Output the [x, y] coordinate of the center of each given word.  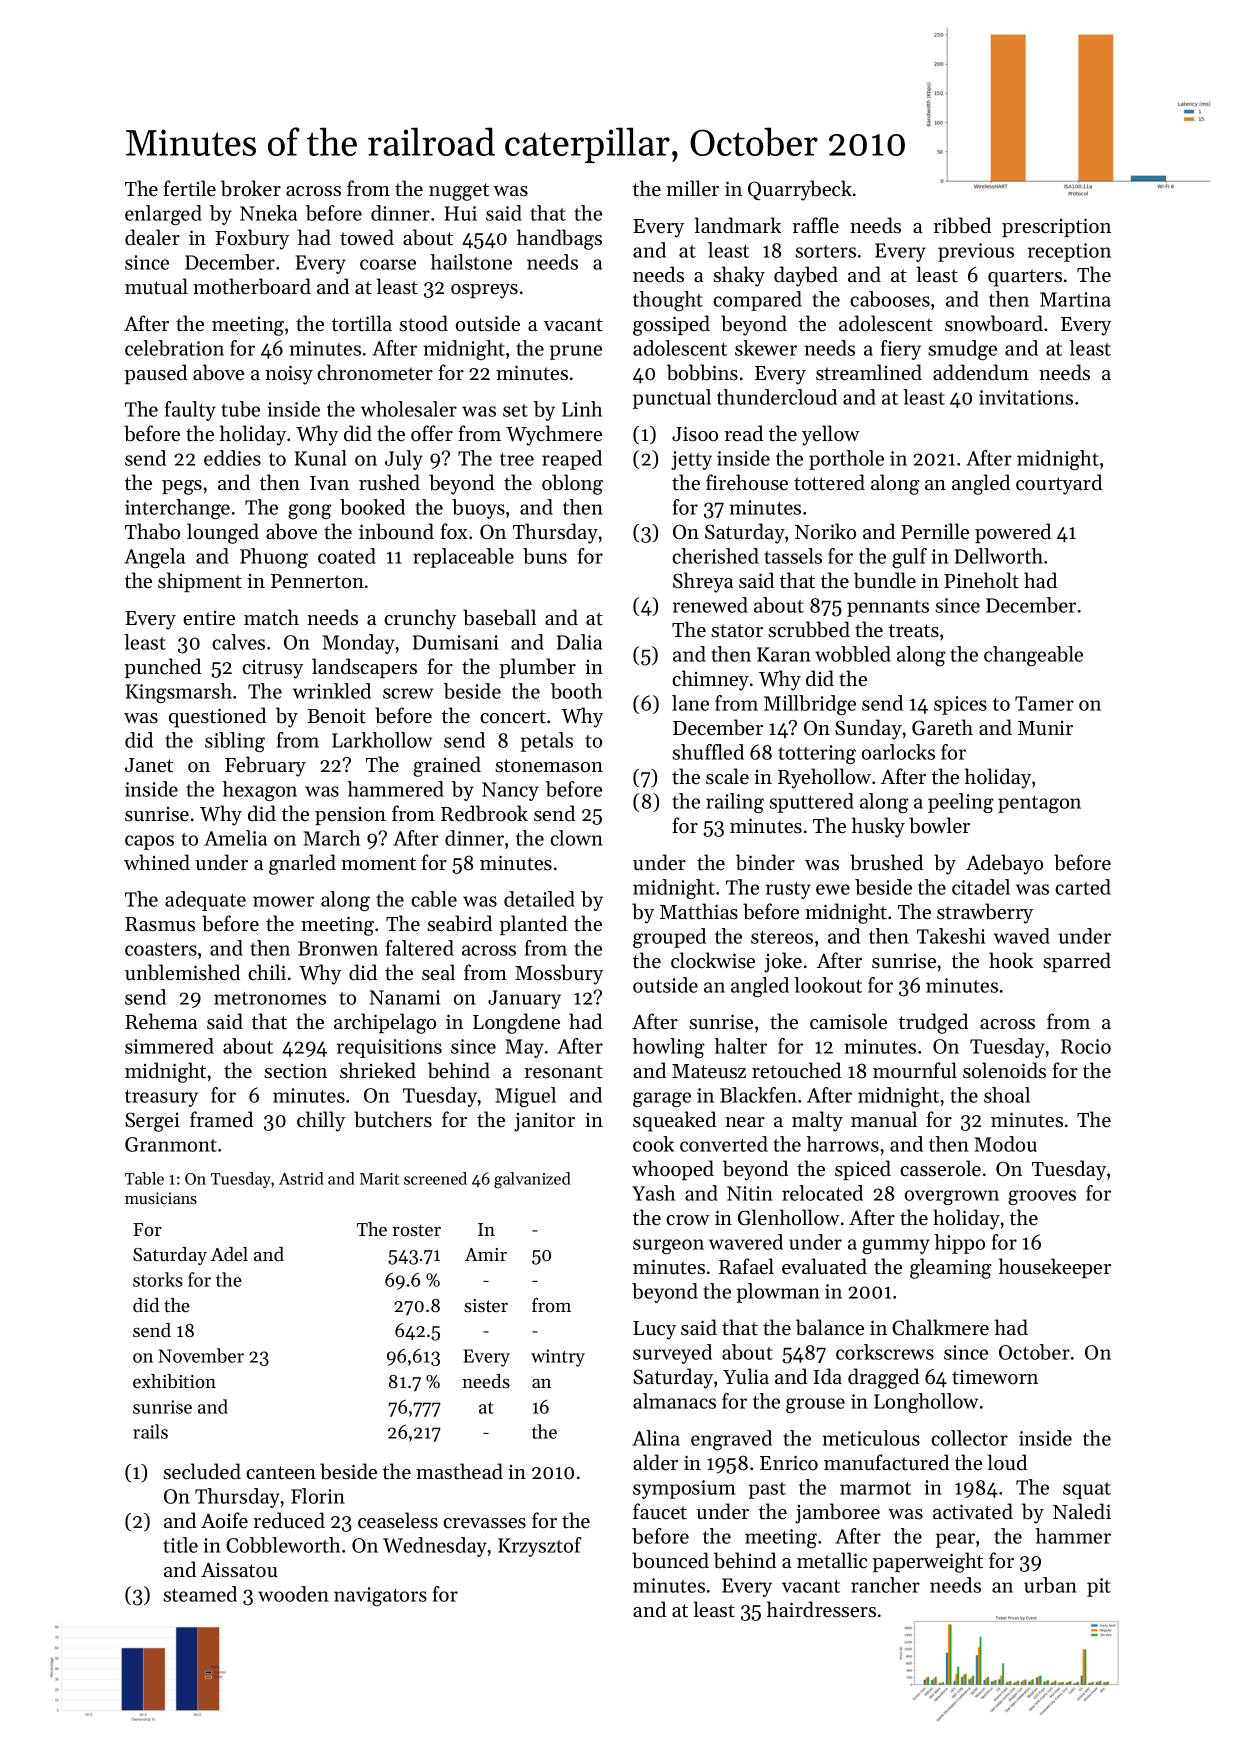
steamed [200, 1594]
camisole [848, 1021]
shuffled [708, 752]
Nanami [405, 997]
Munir [1045, 728]
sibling [235, 742]
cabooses [890, 299]
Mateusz [709, 1071]
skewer [766, 348]
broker [251, 188]
